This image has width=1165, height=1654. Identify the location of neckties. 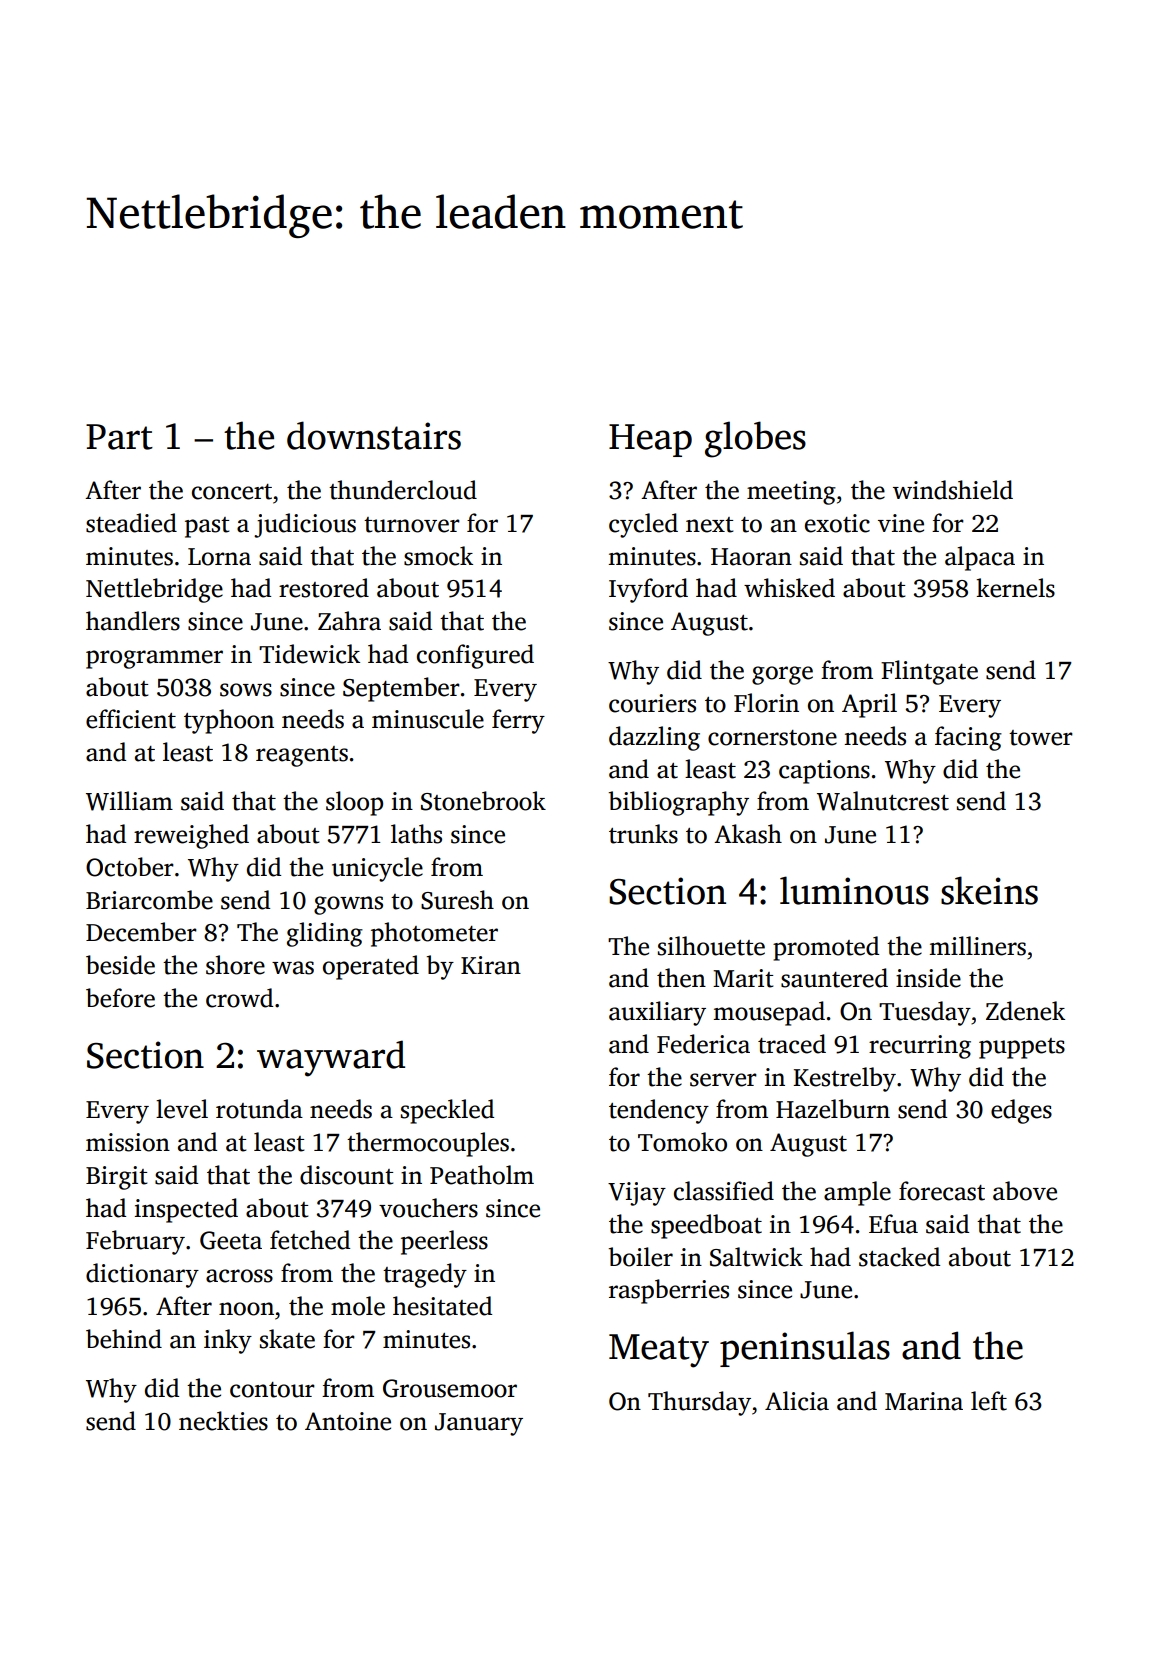
(223, 1421).
